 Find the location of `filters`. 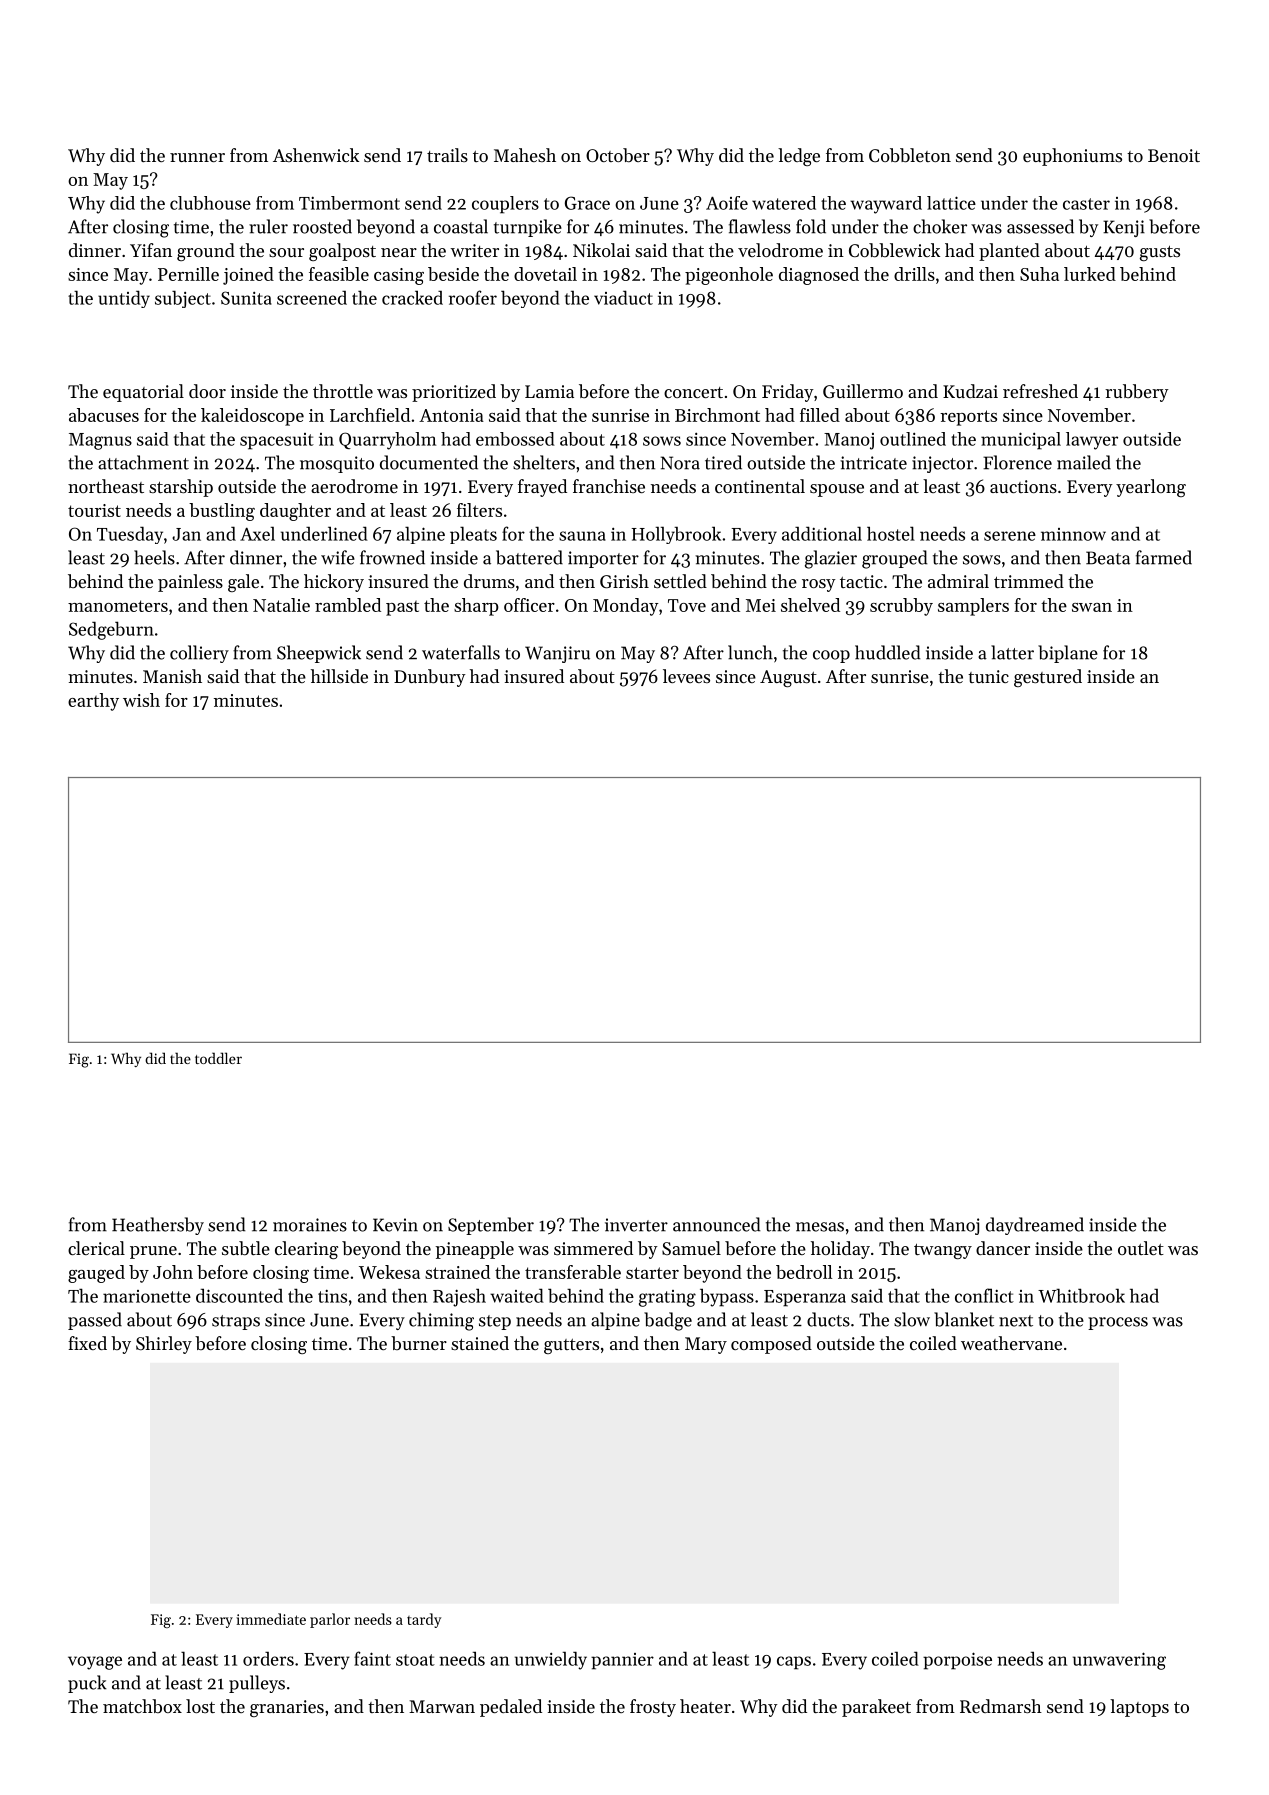

filters is located at coordinates (479, 510).
